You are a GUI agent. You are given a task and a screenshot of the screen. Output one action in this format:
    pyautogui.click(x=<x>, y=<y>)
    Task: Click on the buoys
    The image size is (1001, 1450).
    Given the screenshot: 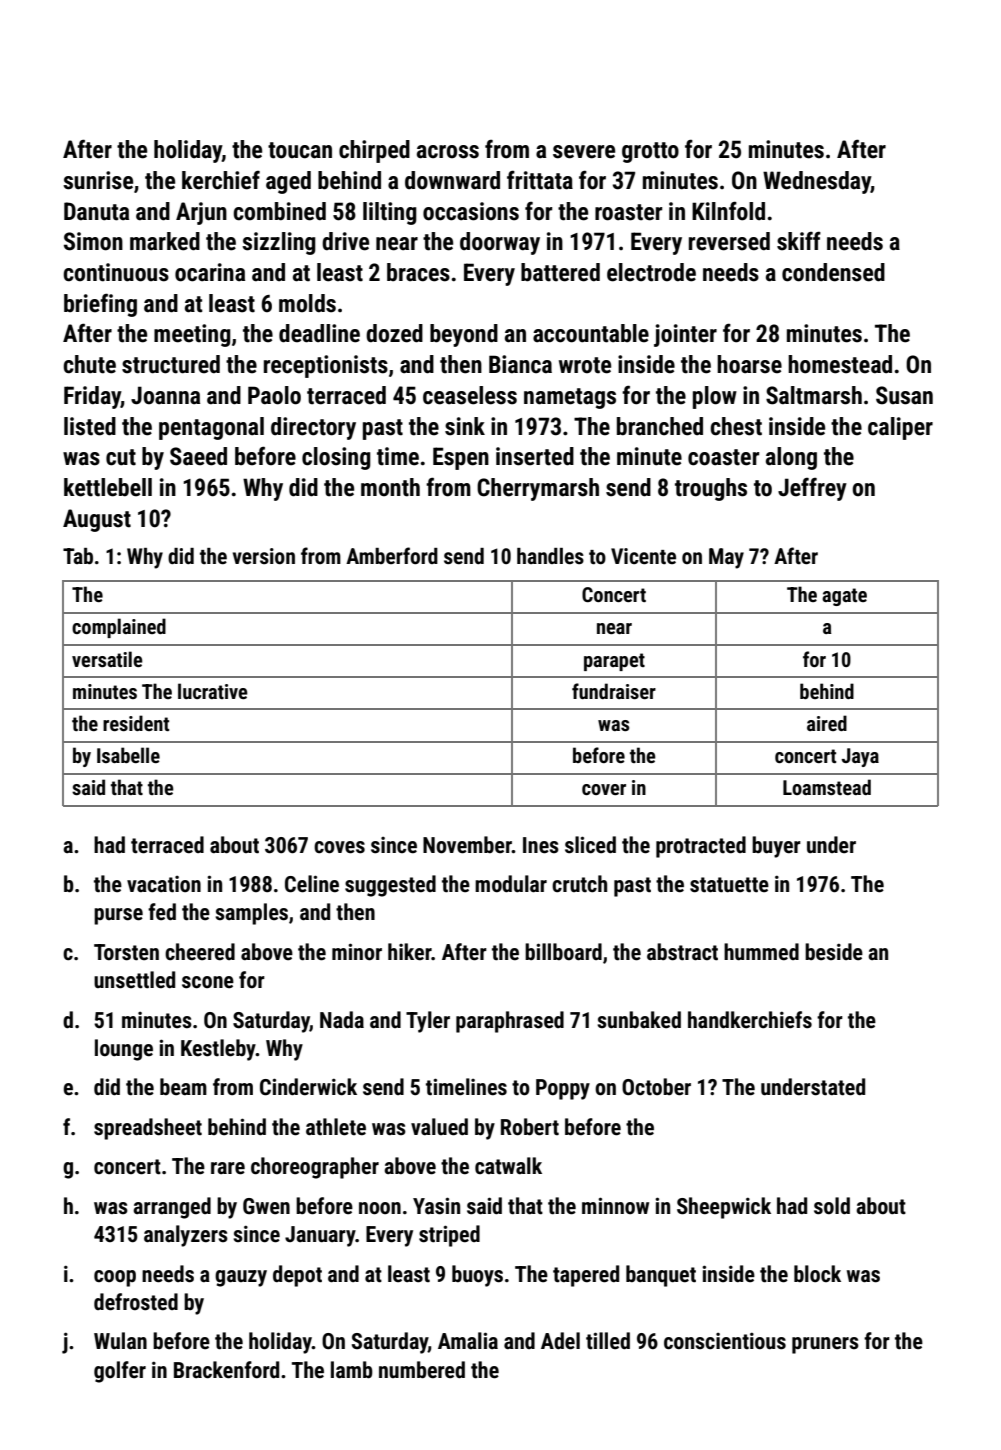 What is the action you would take?
    pyautogui.click(x=477, y=1276)
